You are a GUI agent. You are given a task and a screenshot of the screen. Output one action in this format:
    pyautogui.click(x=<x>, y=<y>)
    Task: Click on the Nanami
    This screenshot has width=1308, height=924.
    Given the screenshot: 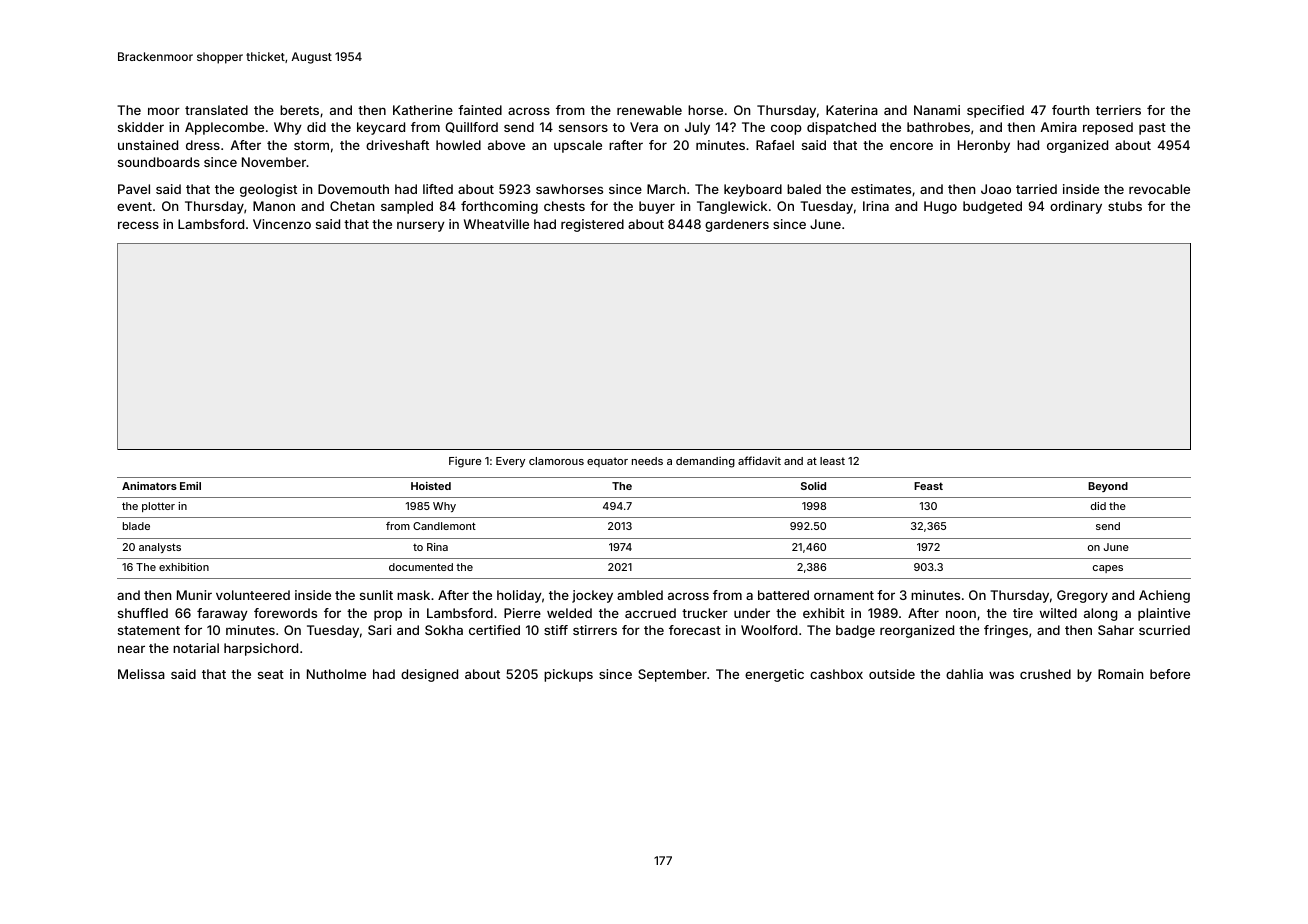 What is the action you would take?
    pyautogui.click(x=937, y=110)
